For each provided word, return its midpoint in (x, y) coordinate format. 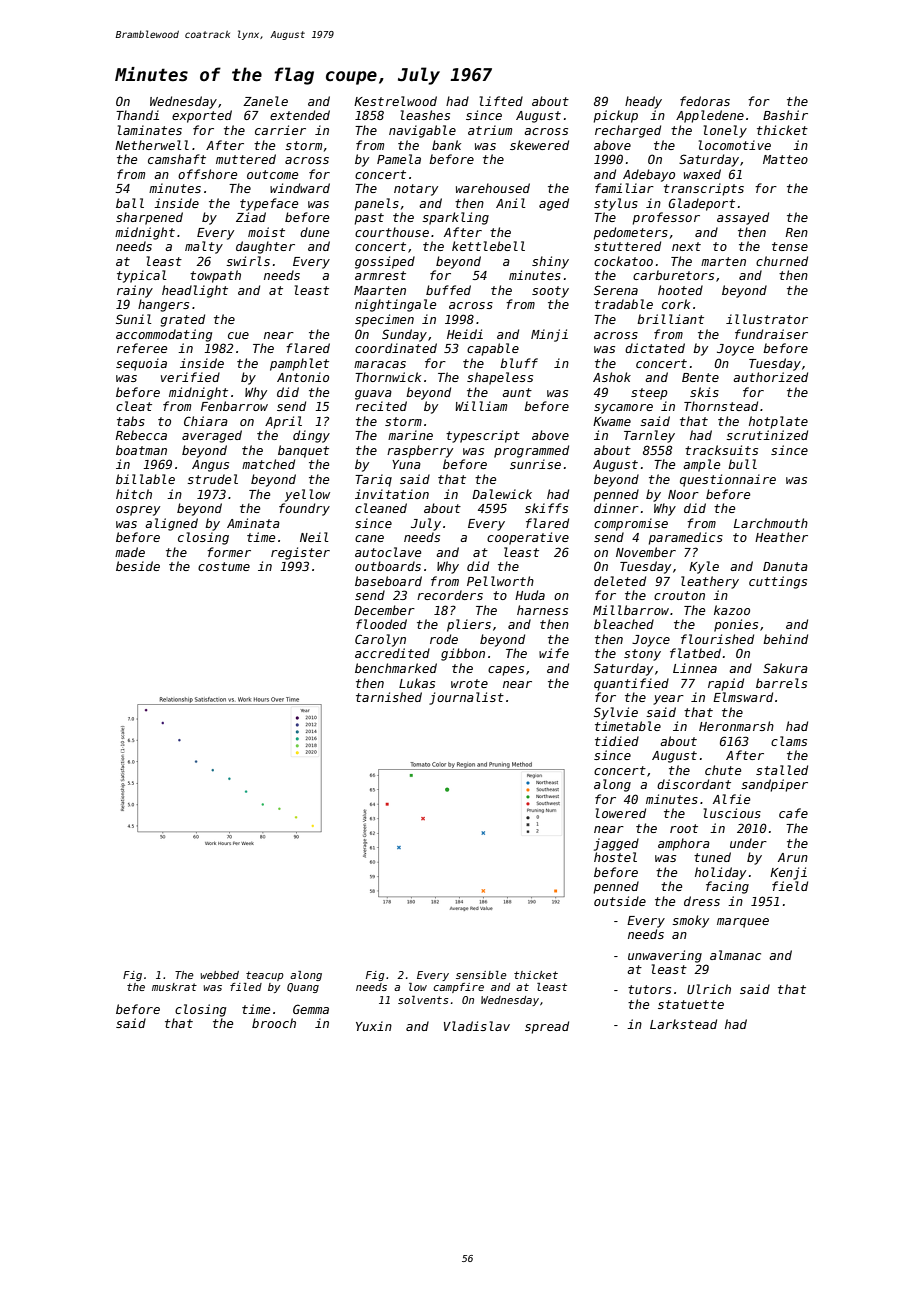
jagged (616, 844)
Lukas (417, 683)
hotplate (778, 422)
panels (377, 204)
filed (246, 987)
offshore (207, 174)
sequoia (141, 364)
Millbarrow (631, 610)
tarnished (389, 697)
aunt (517, 392)
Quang (303, 988)
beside (138, 566)
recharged (628, 131)
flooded (381, 624)
